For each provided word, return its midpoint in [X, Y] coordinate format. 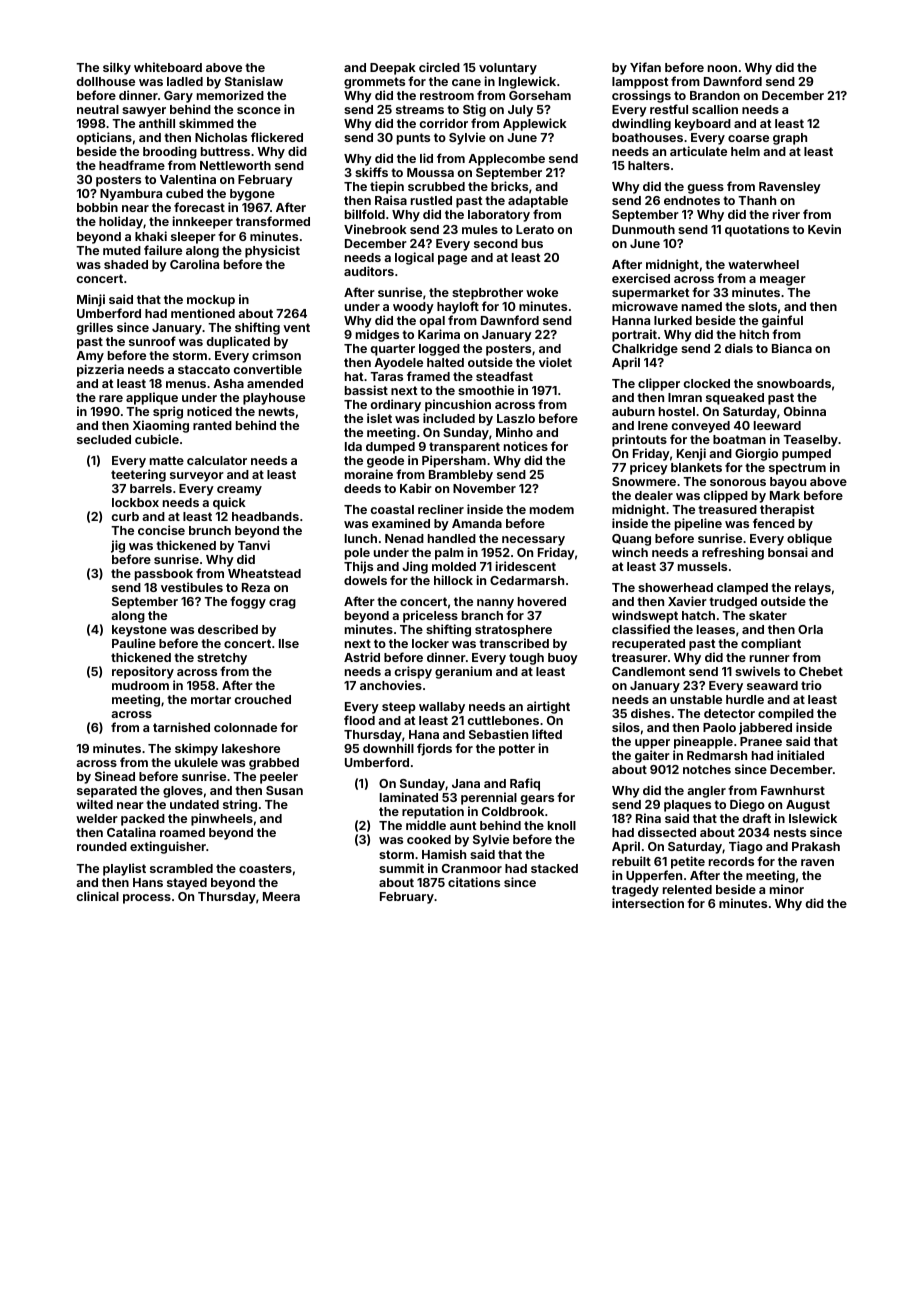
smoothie [486, 390]
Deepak [393, 69]
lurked [673, 320]
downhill [388, 748]
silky [117, 68]
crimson [276, 355]
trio [811, 685]
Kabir [416, 488]
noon [722, 68]
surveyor [197, 477]
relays [813, 589]
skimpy [196, 749]
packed [143, 820]
